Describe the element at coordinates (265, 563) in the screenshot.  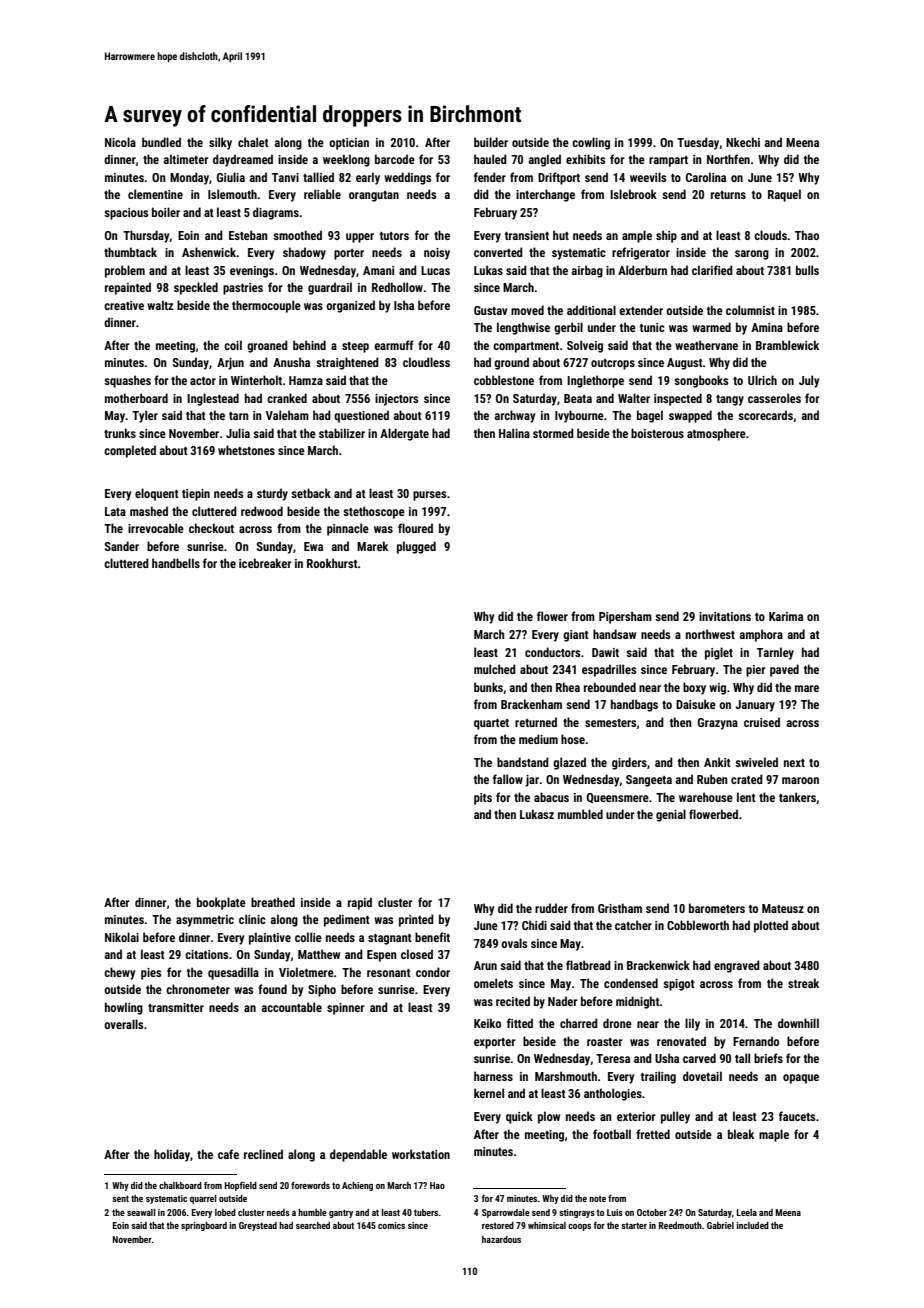
I see `icebreaker` at that location.
